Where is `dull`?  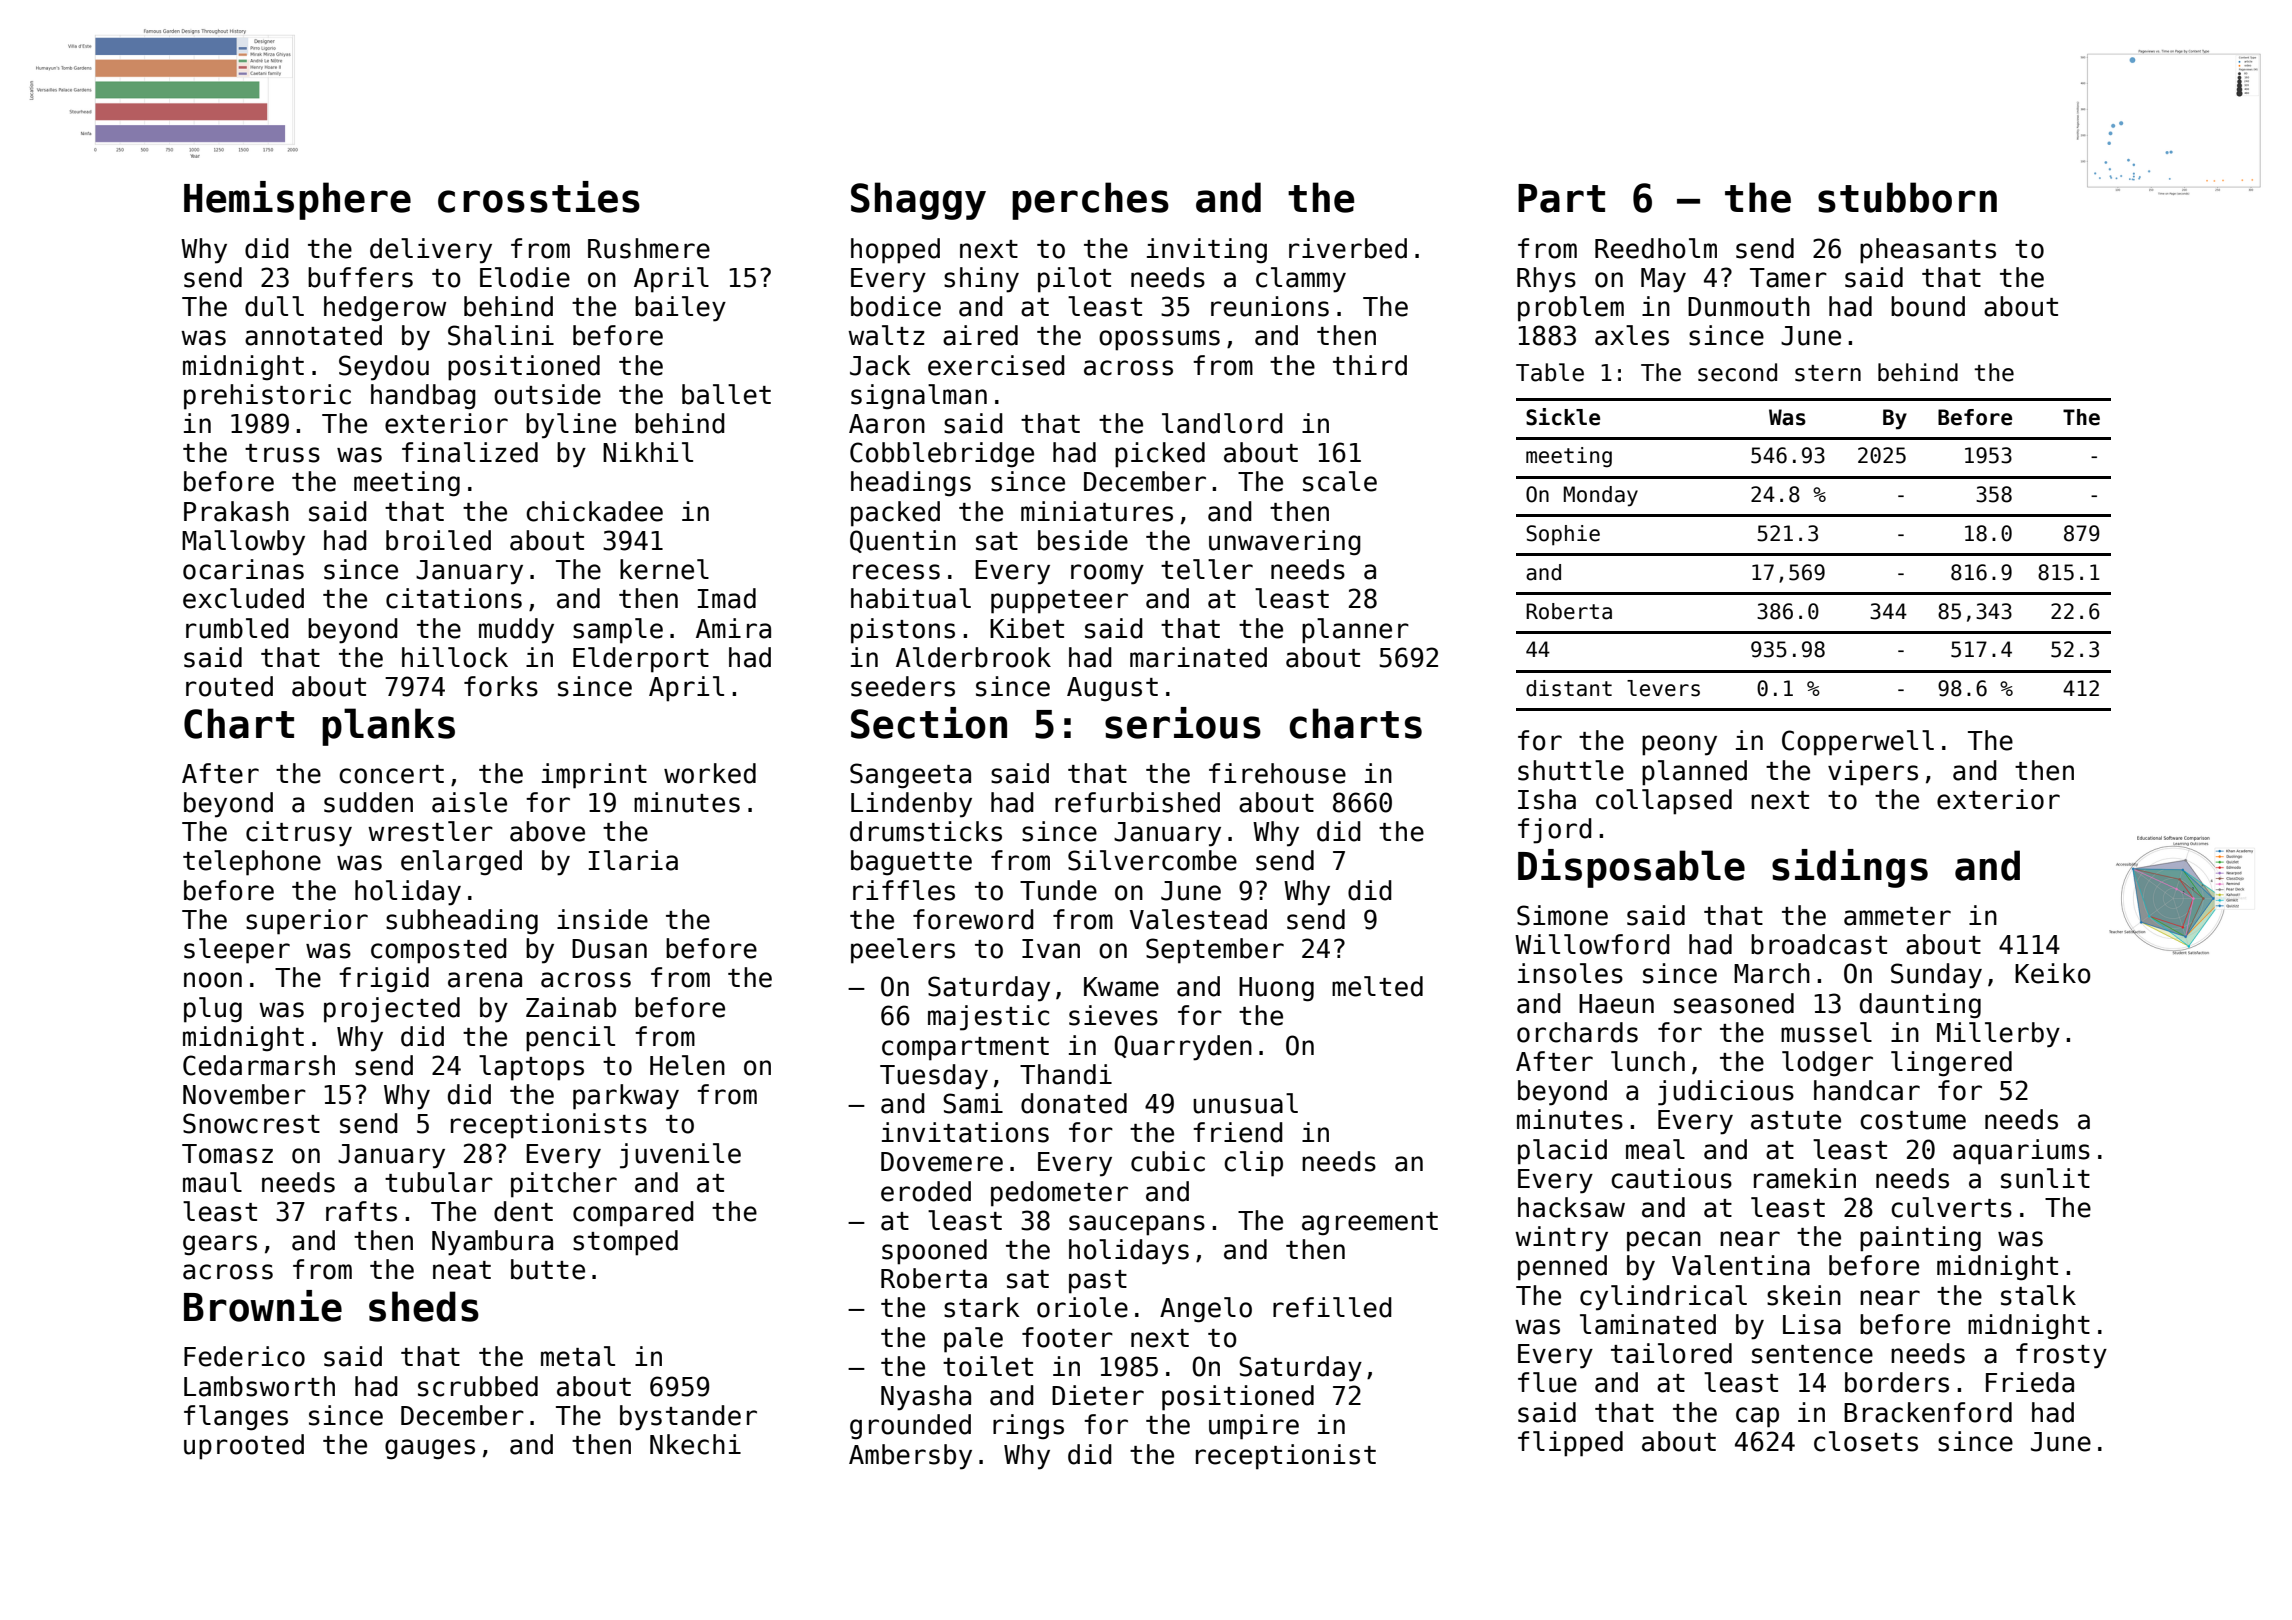 dull is located at coordinates (274, 306).
